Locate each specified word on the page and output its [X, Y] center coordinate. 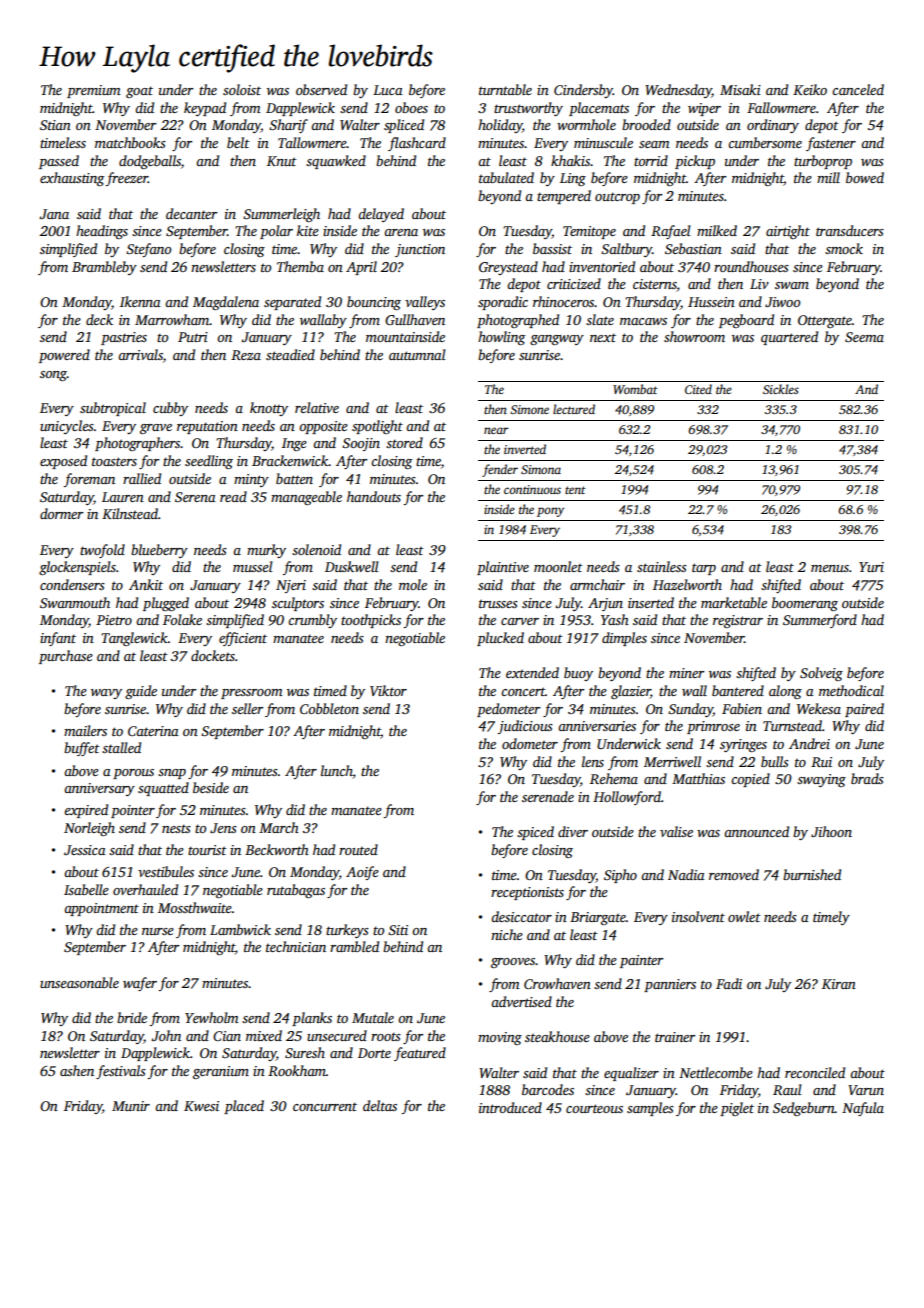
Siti [398, 930]
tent [575, 490]
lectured [574, 409]
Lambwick [240, 929]
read [233, 496]
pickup [695, 162]
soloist [242, 89]
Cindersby [583, 91]
